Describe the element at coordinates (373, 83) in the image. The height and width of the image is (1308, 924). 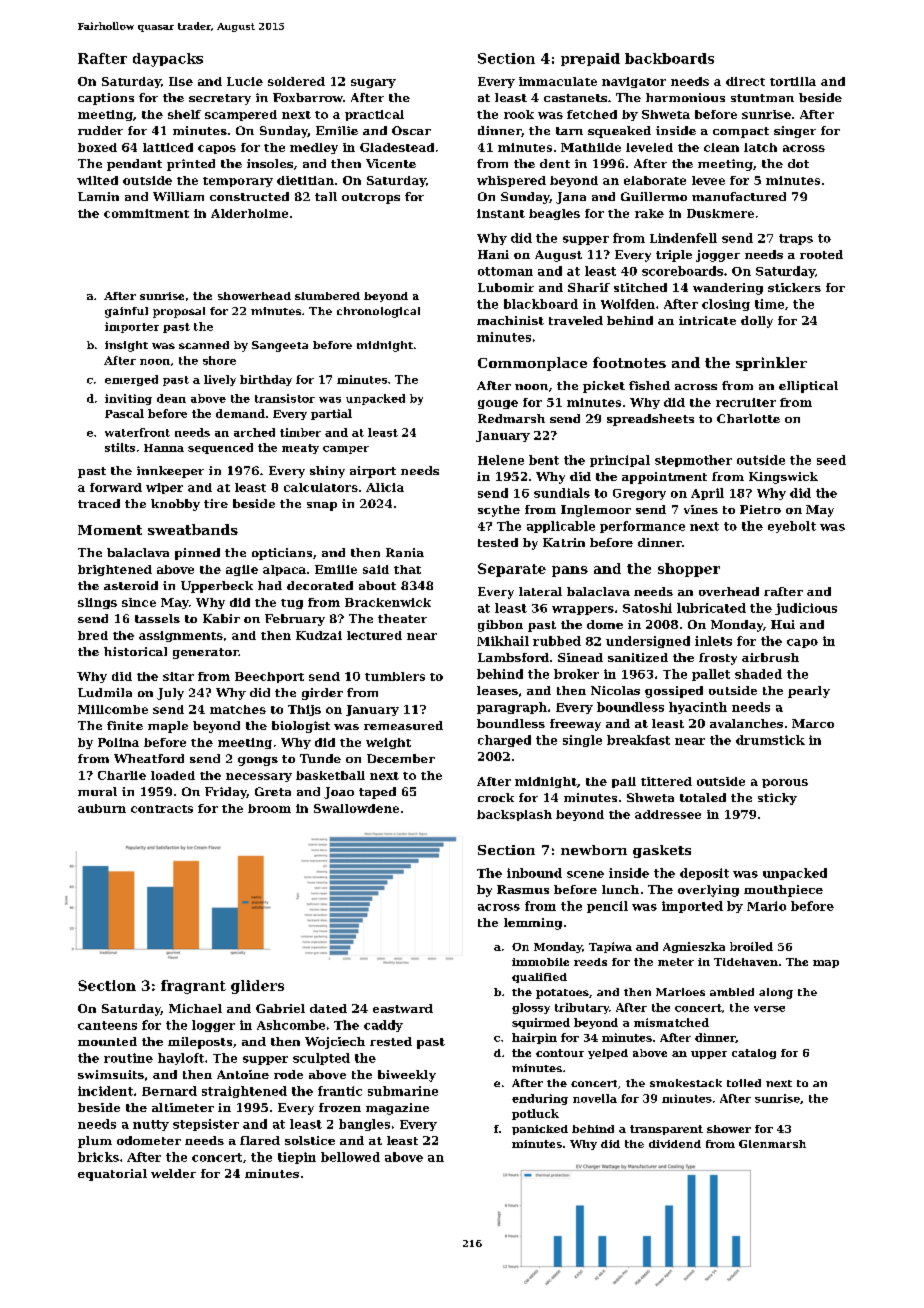
I see `sugary` at that location.
